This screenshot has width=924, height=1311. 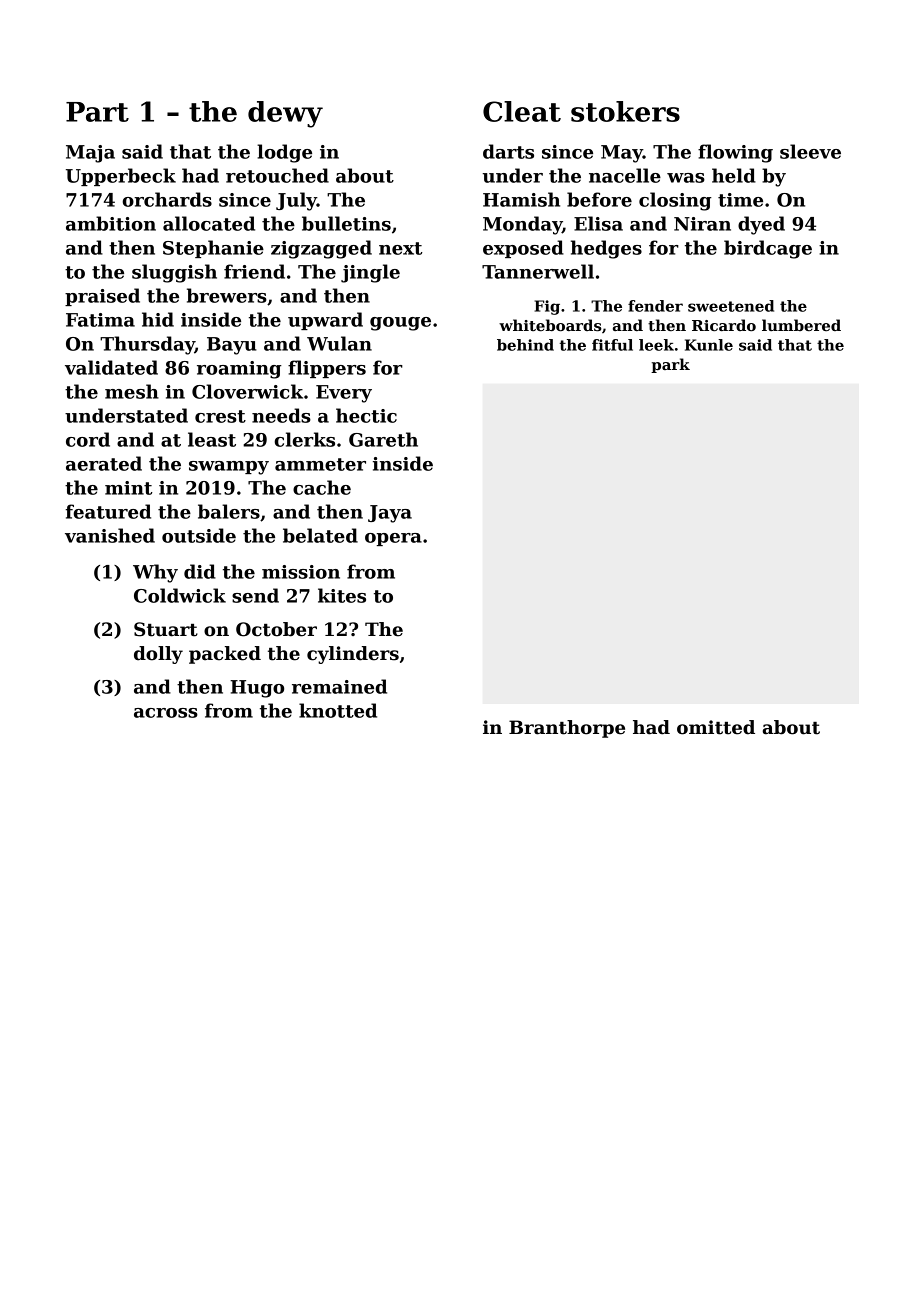 What do you see at coordinates (716, 727) in the screenshot?
I see `omitted` at bounding box center [716, 727].
